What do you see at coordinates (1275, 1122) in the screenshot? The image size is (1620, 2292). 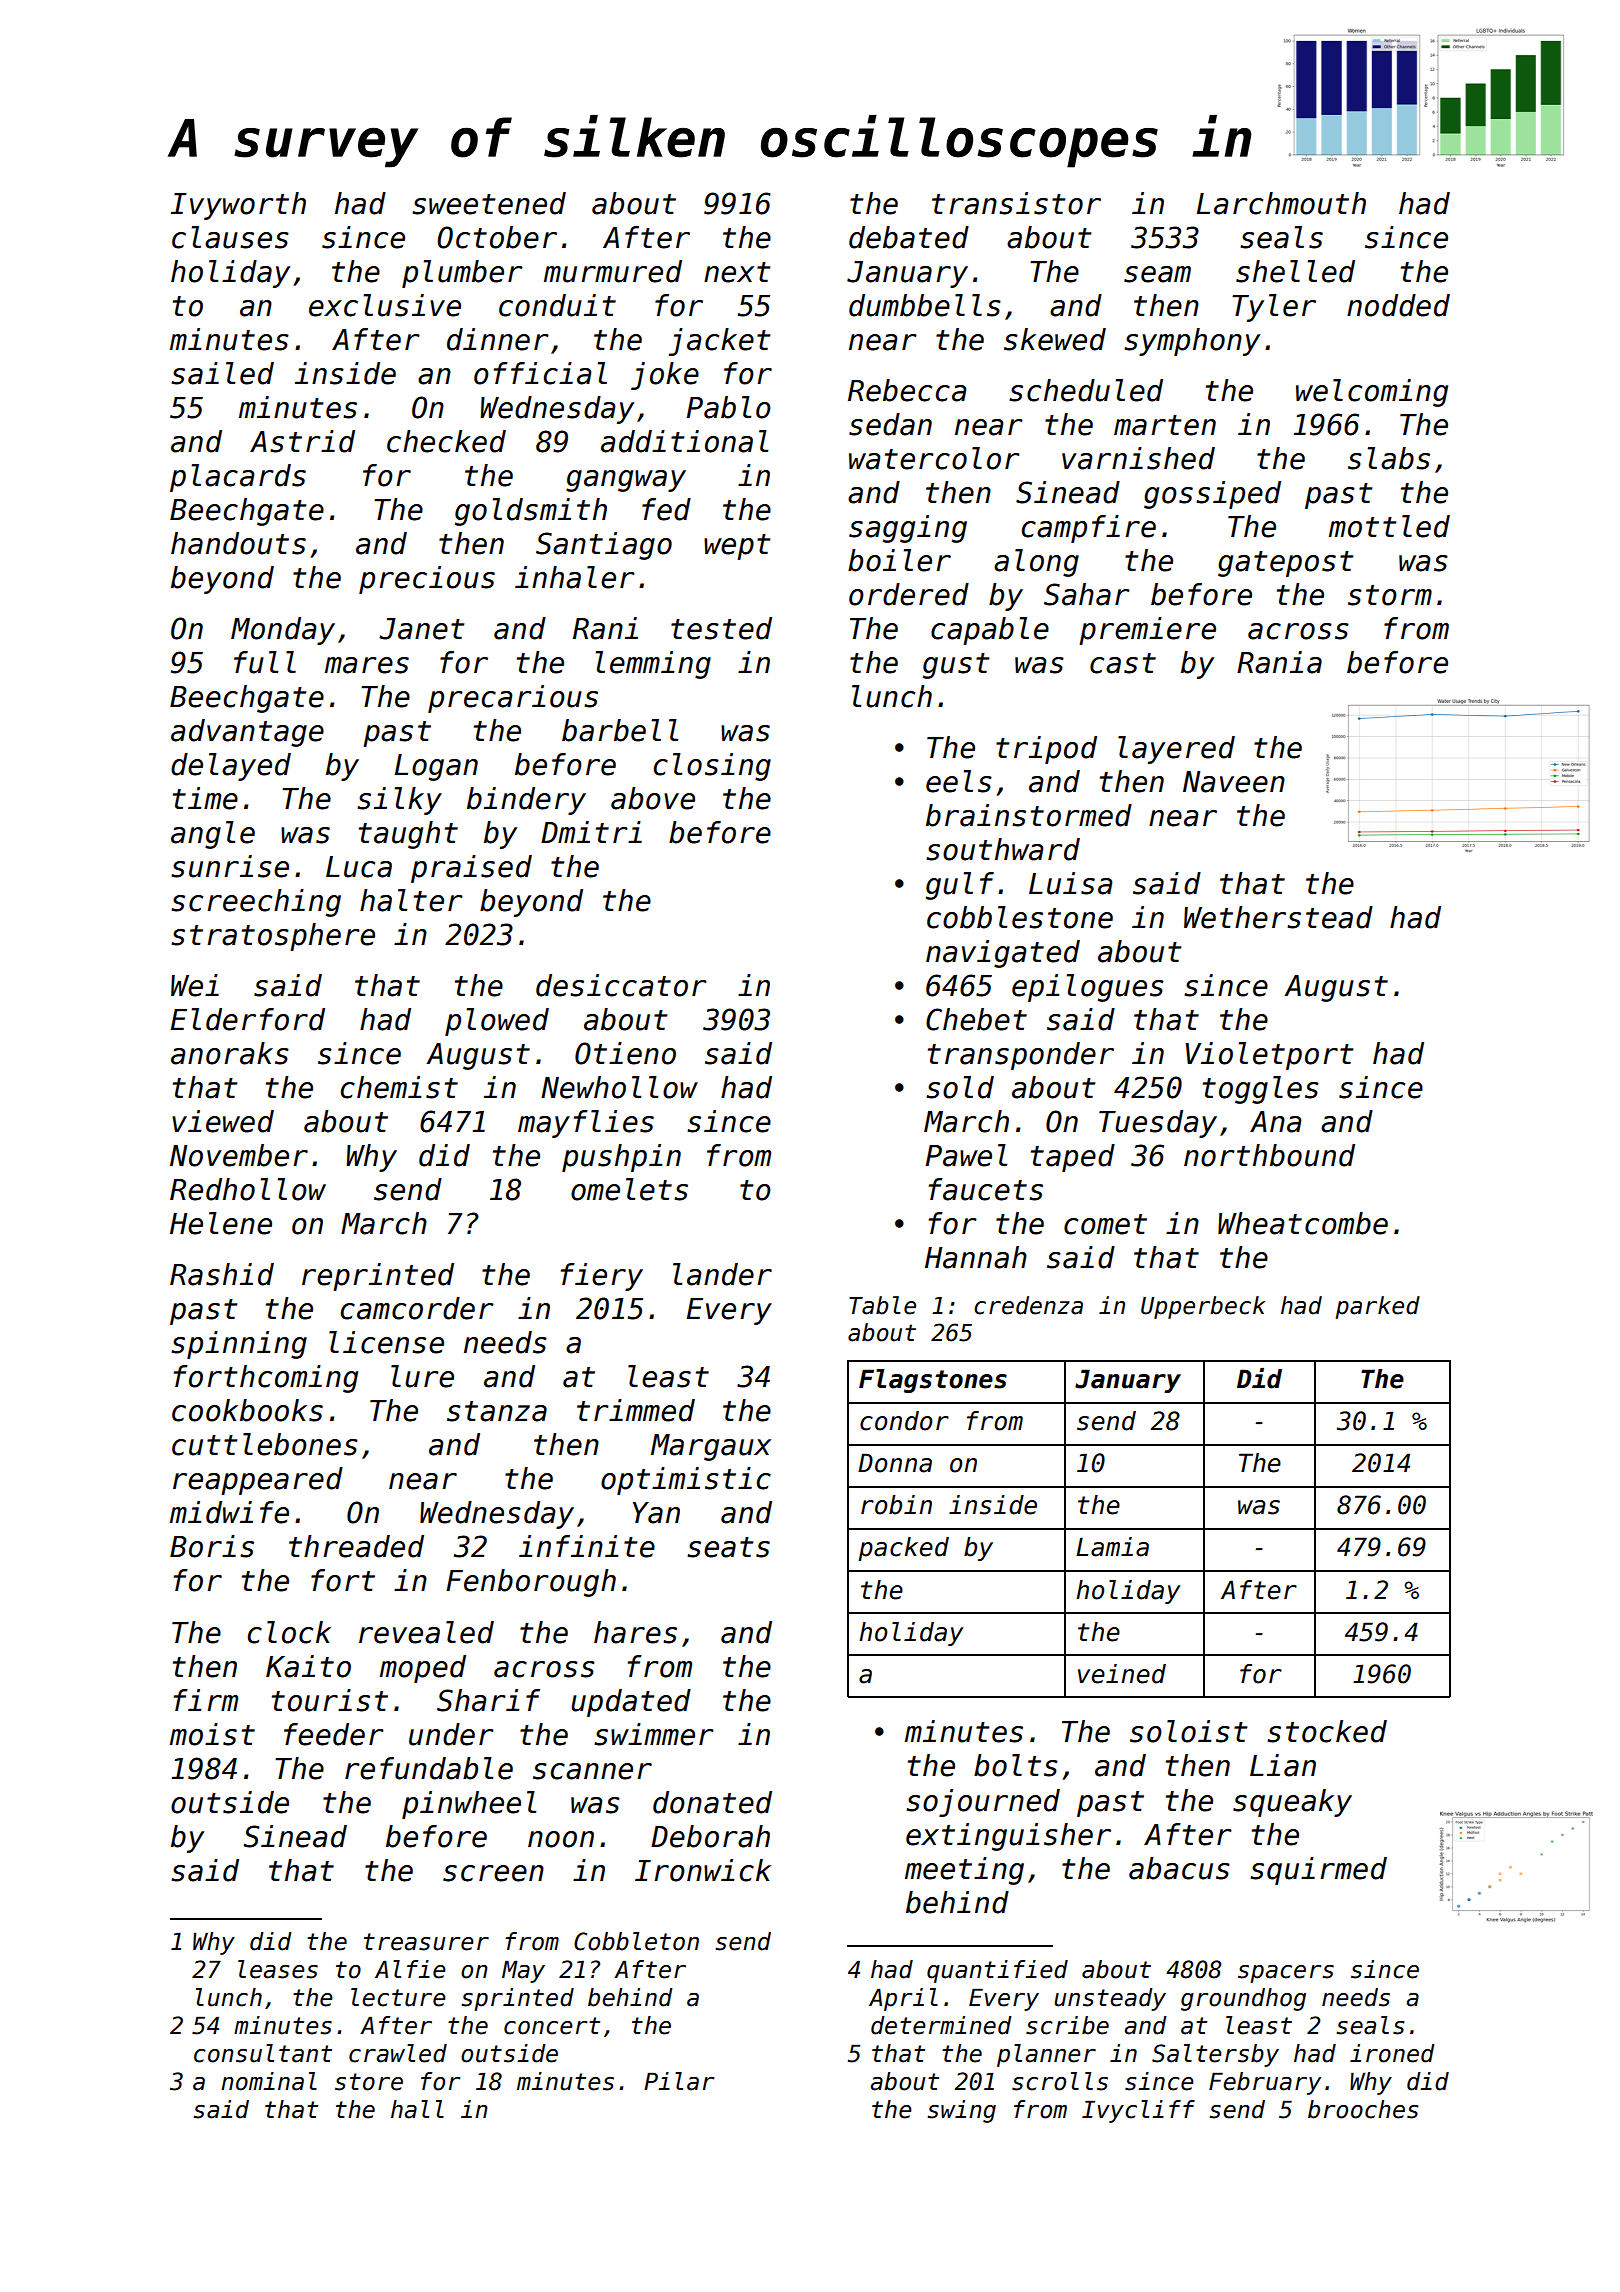 I see `Ana` at bounding box center [1275, 1122].
